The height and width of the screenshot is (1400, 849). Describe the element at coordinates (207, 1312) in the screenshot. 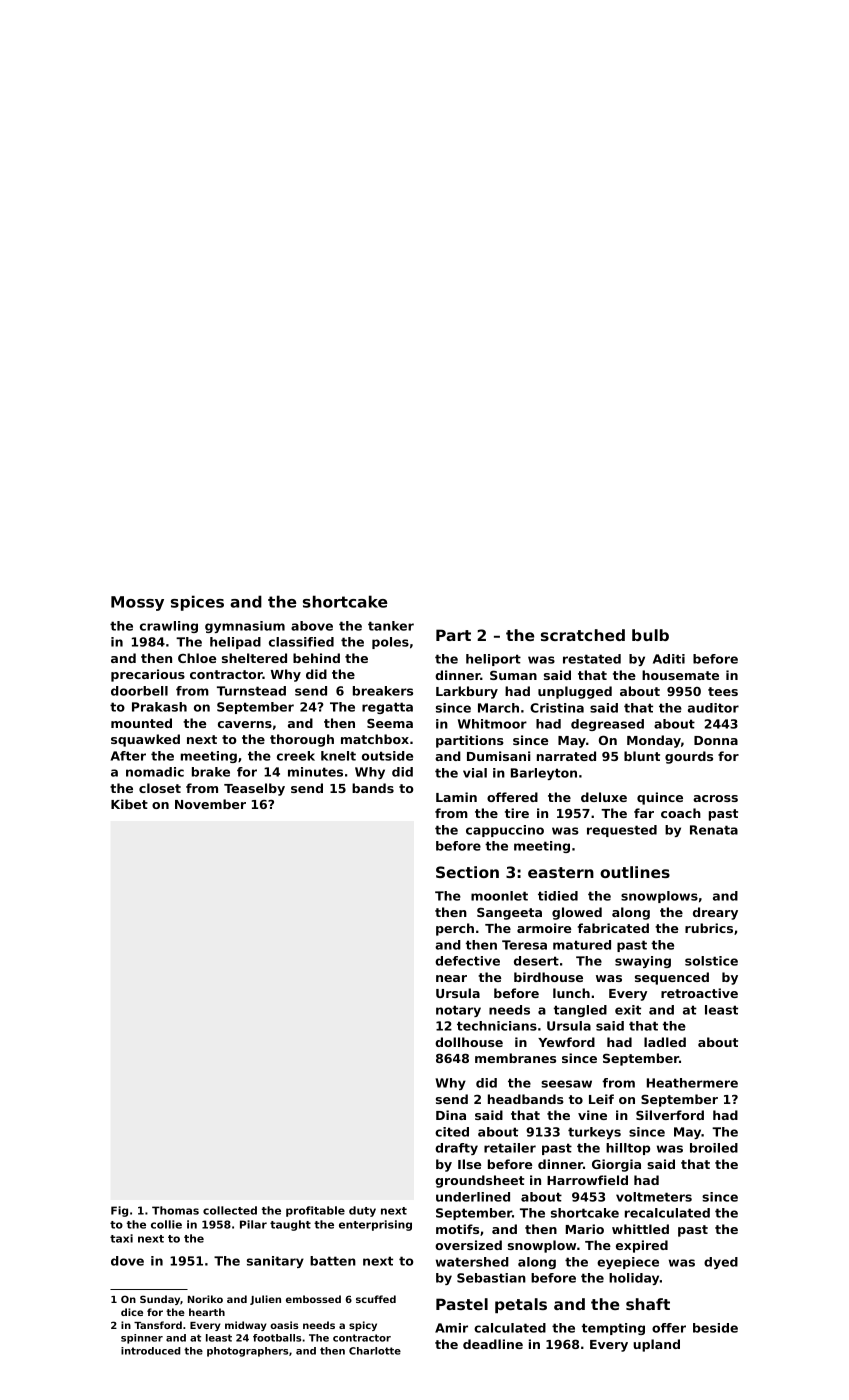

I see `hearth` at that location.
